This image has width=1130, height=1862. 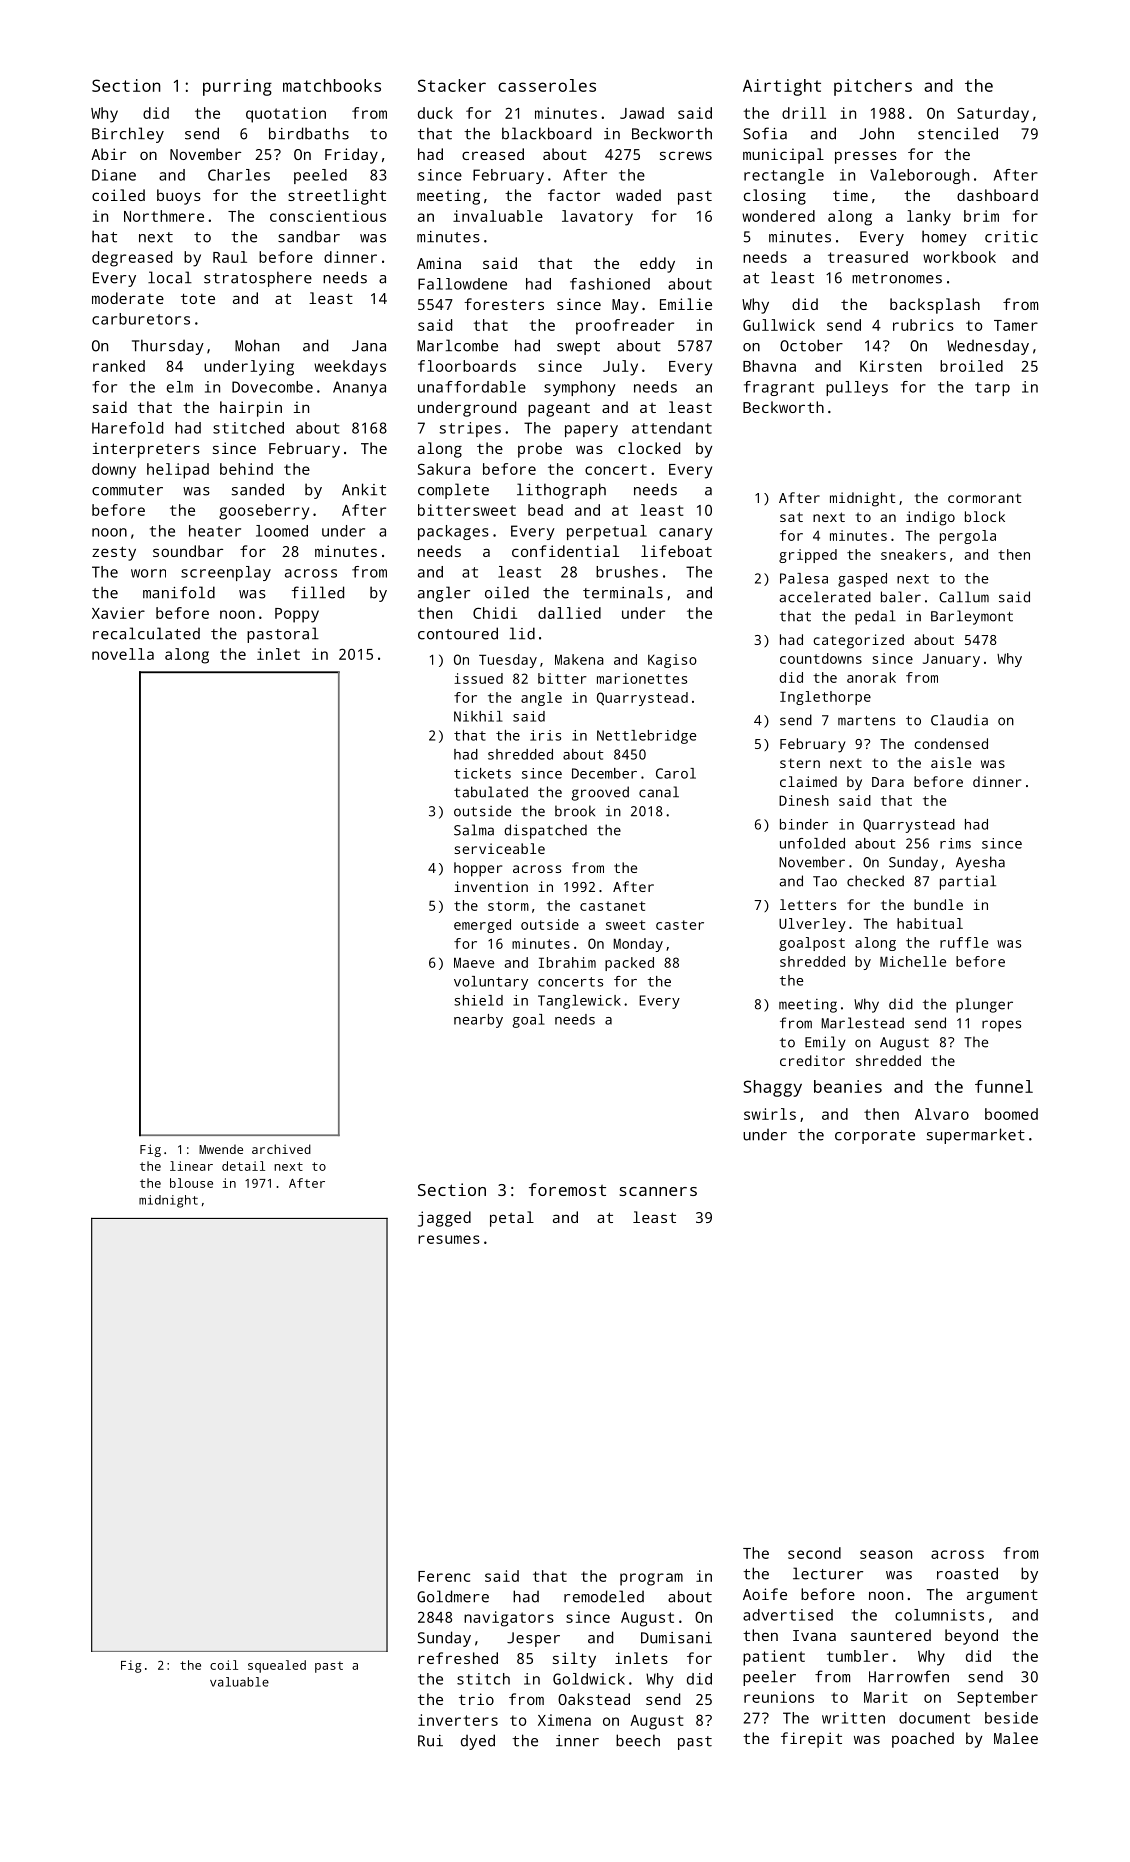 What do you see at coordinates (332, 85) in the image?
I see `matchbooks` at bounding box center [332, 85].
